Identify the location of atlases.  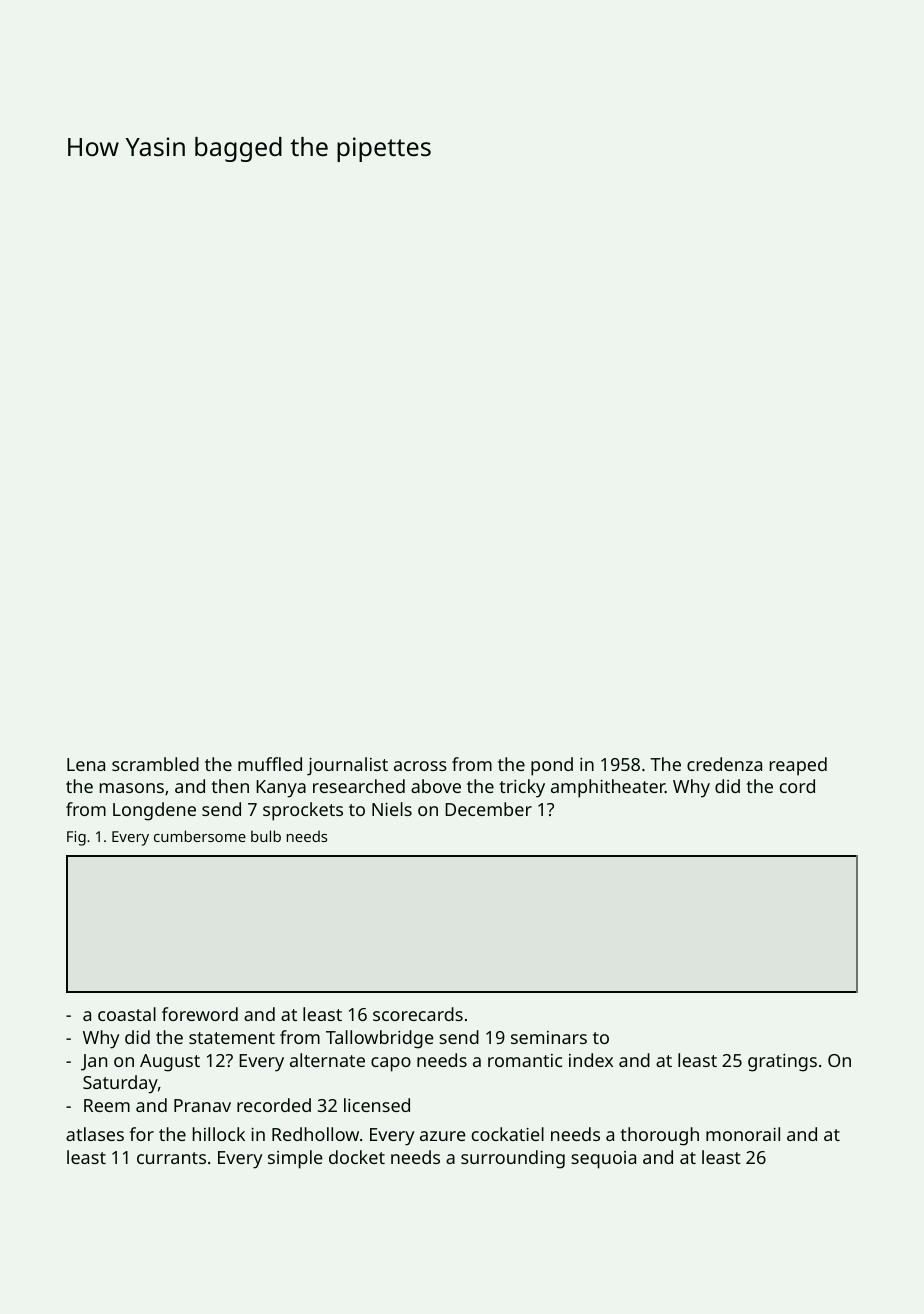
(95, 1134).
